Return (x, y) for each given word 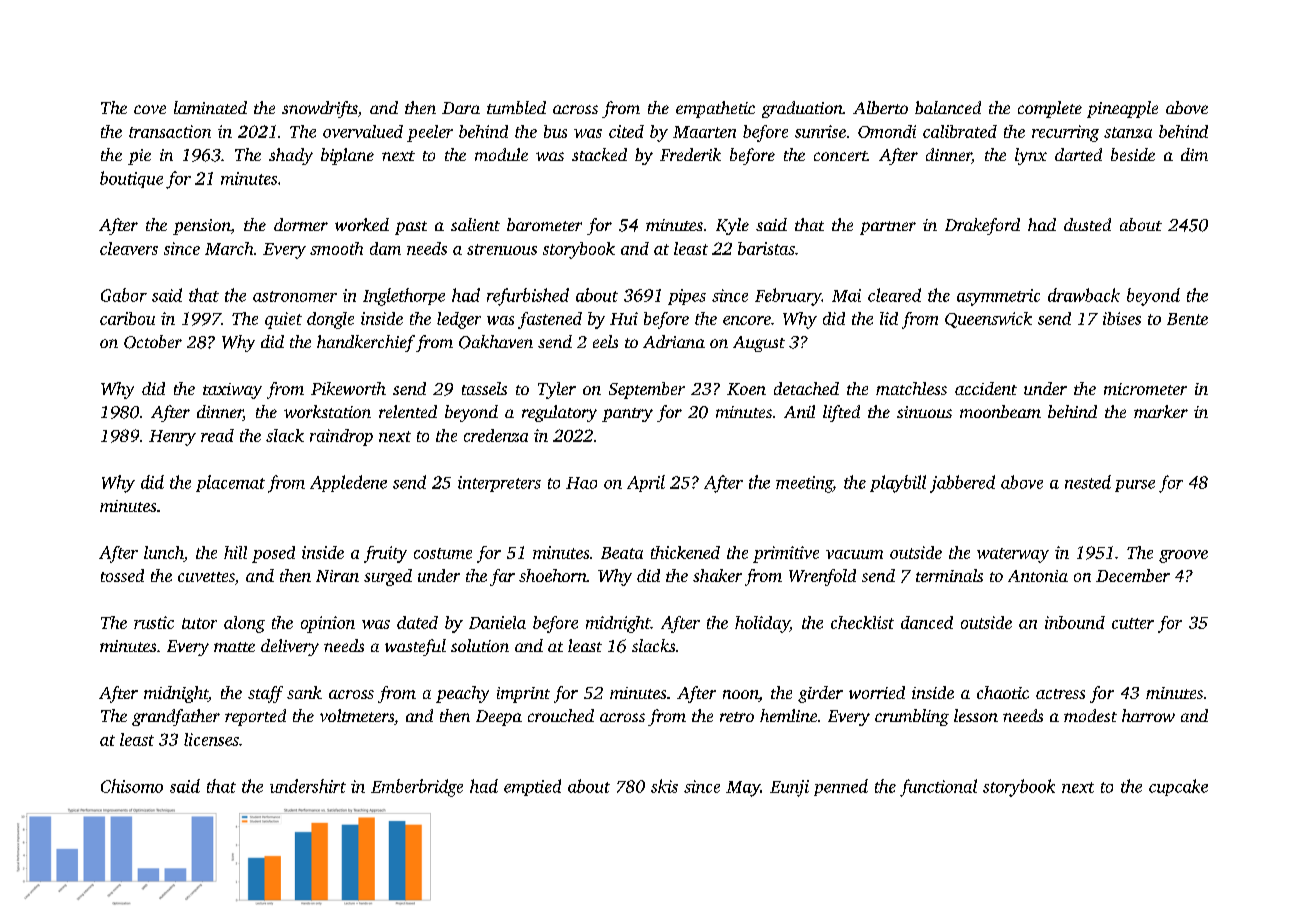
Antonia (1038, 576)
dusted (1087, 224)
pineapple (1122, 109)
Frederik (690, 154)
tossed (122, 575)
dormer (301, 224)
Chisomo (132, 786)
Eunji (789, 788)
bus (555, 131)
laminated (210, 107)
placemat (230, 483)
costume (443, 553)
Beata (622, 553)
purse (1135, 486)
